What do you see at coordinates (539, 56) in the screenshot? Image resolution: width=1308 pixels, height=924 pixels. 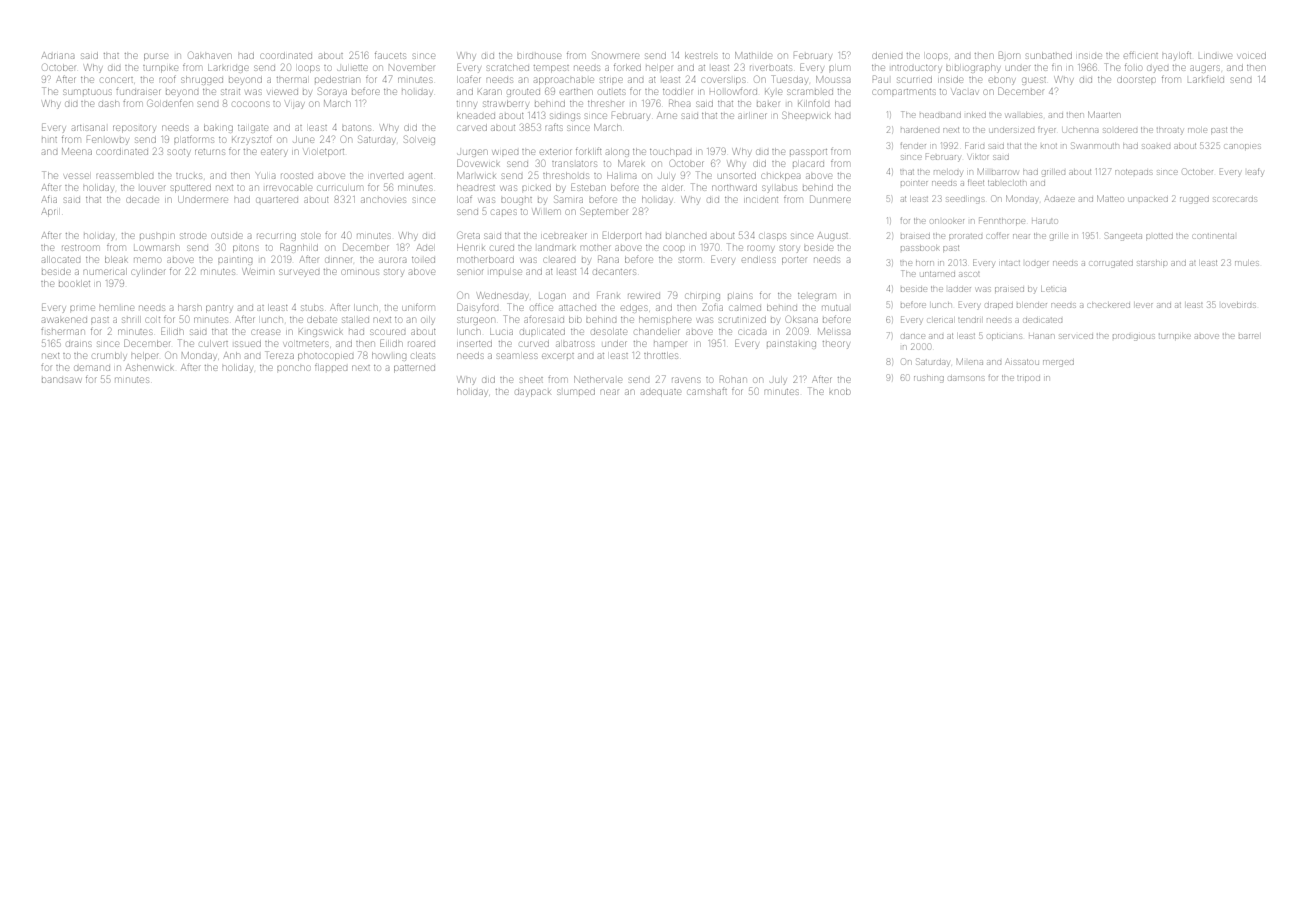 I see `birdhouse` at bounding box center [539, 56].
